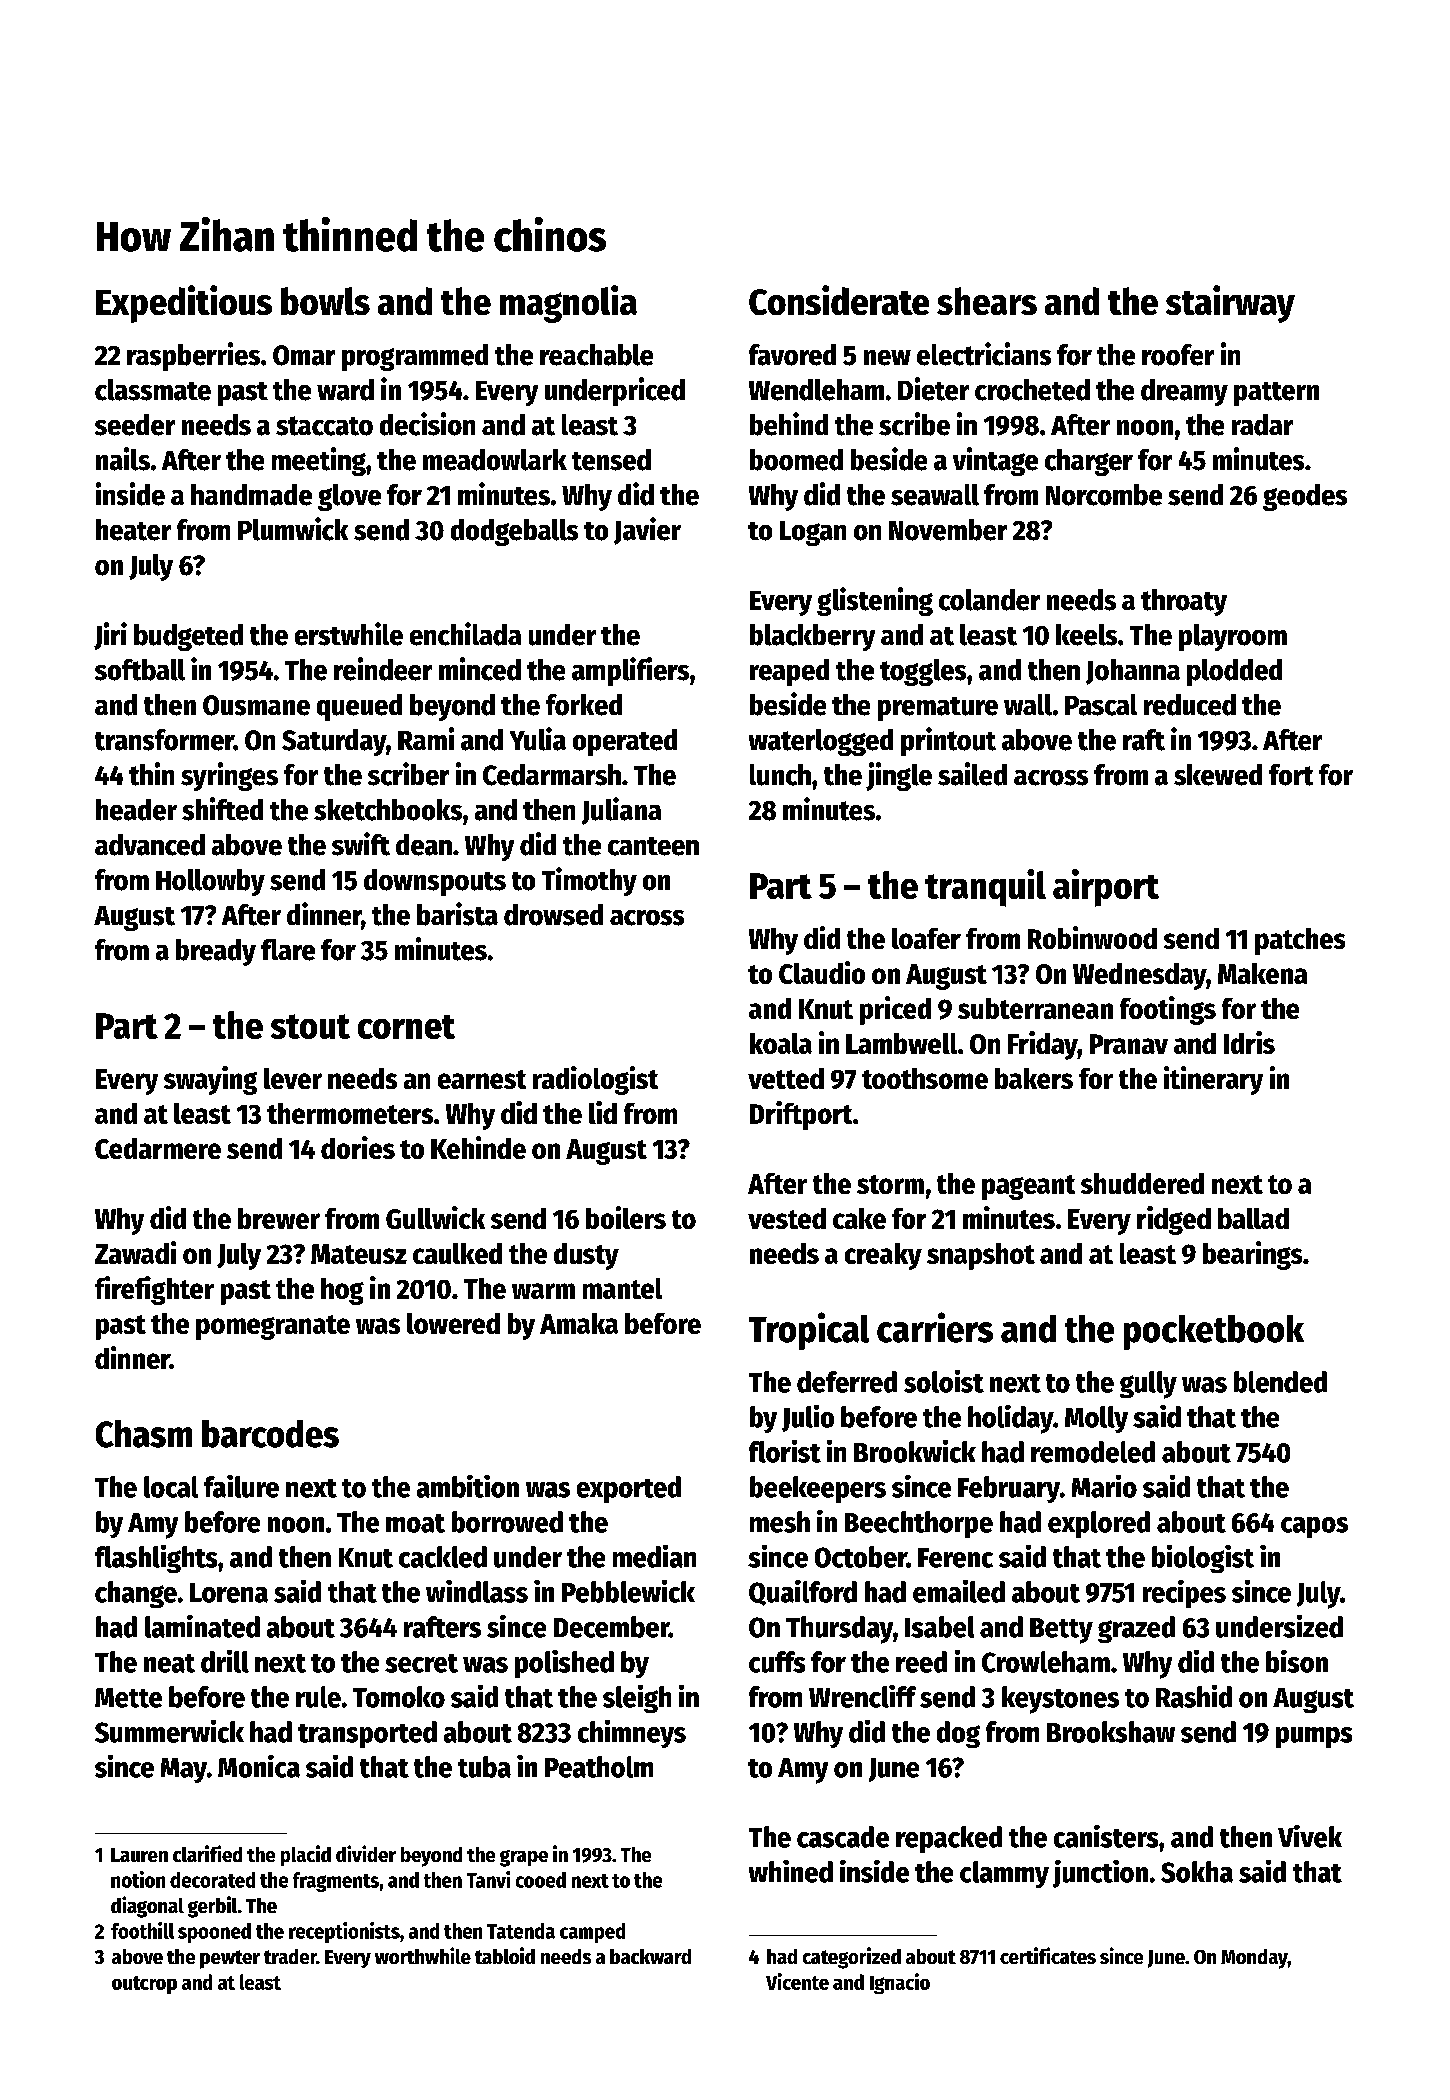 This page has width=1450, height=2100. Describe the element at coordinates (210, 1080) in the page. I see `swaying` at that location.
